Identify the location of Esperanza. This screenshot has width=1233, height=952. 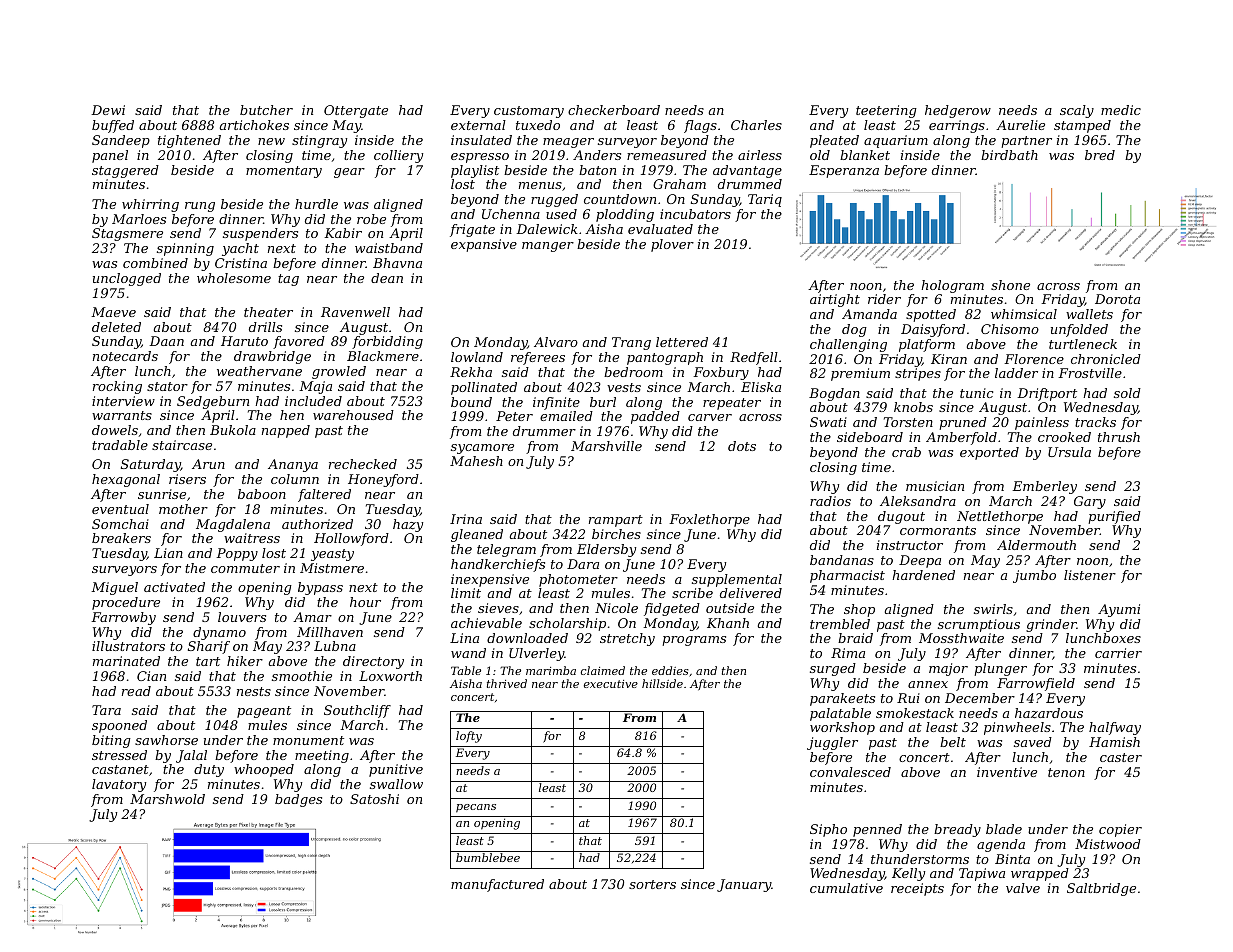
(844, 171).
